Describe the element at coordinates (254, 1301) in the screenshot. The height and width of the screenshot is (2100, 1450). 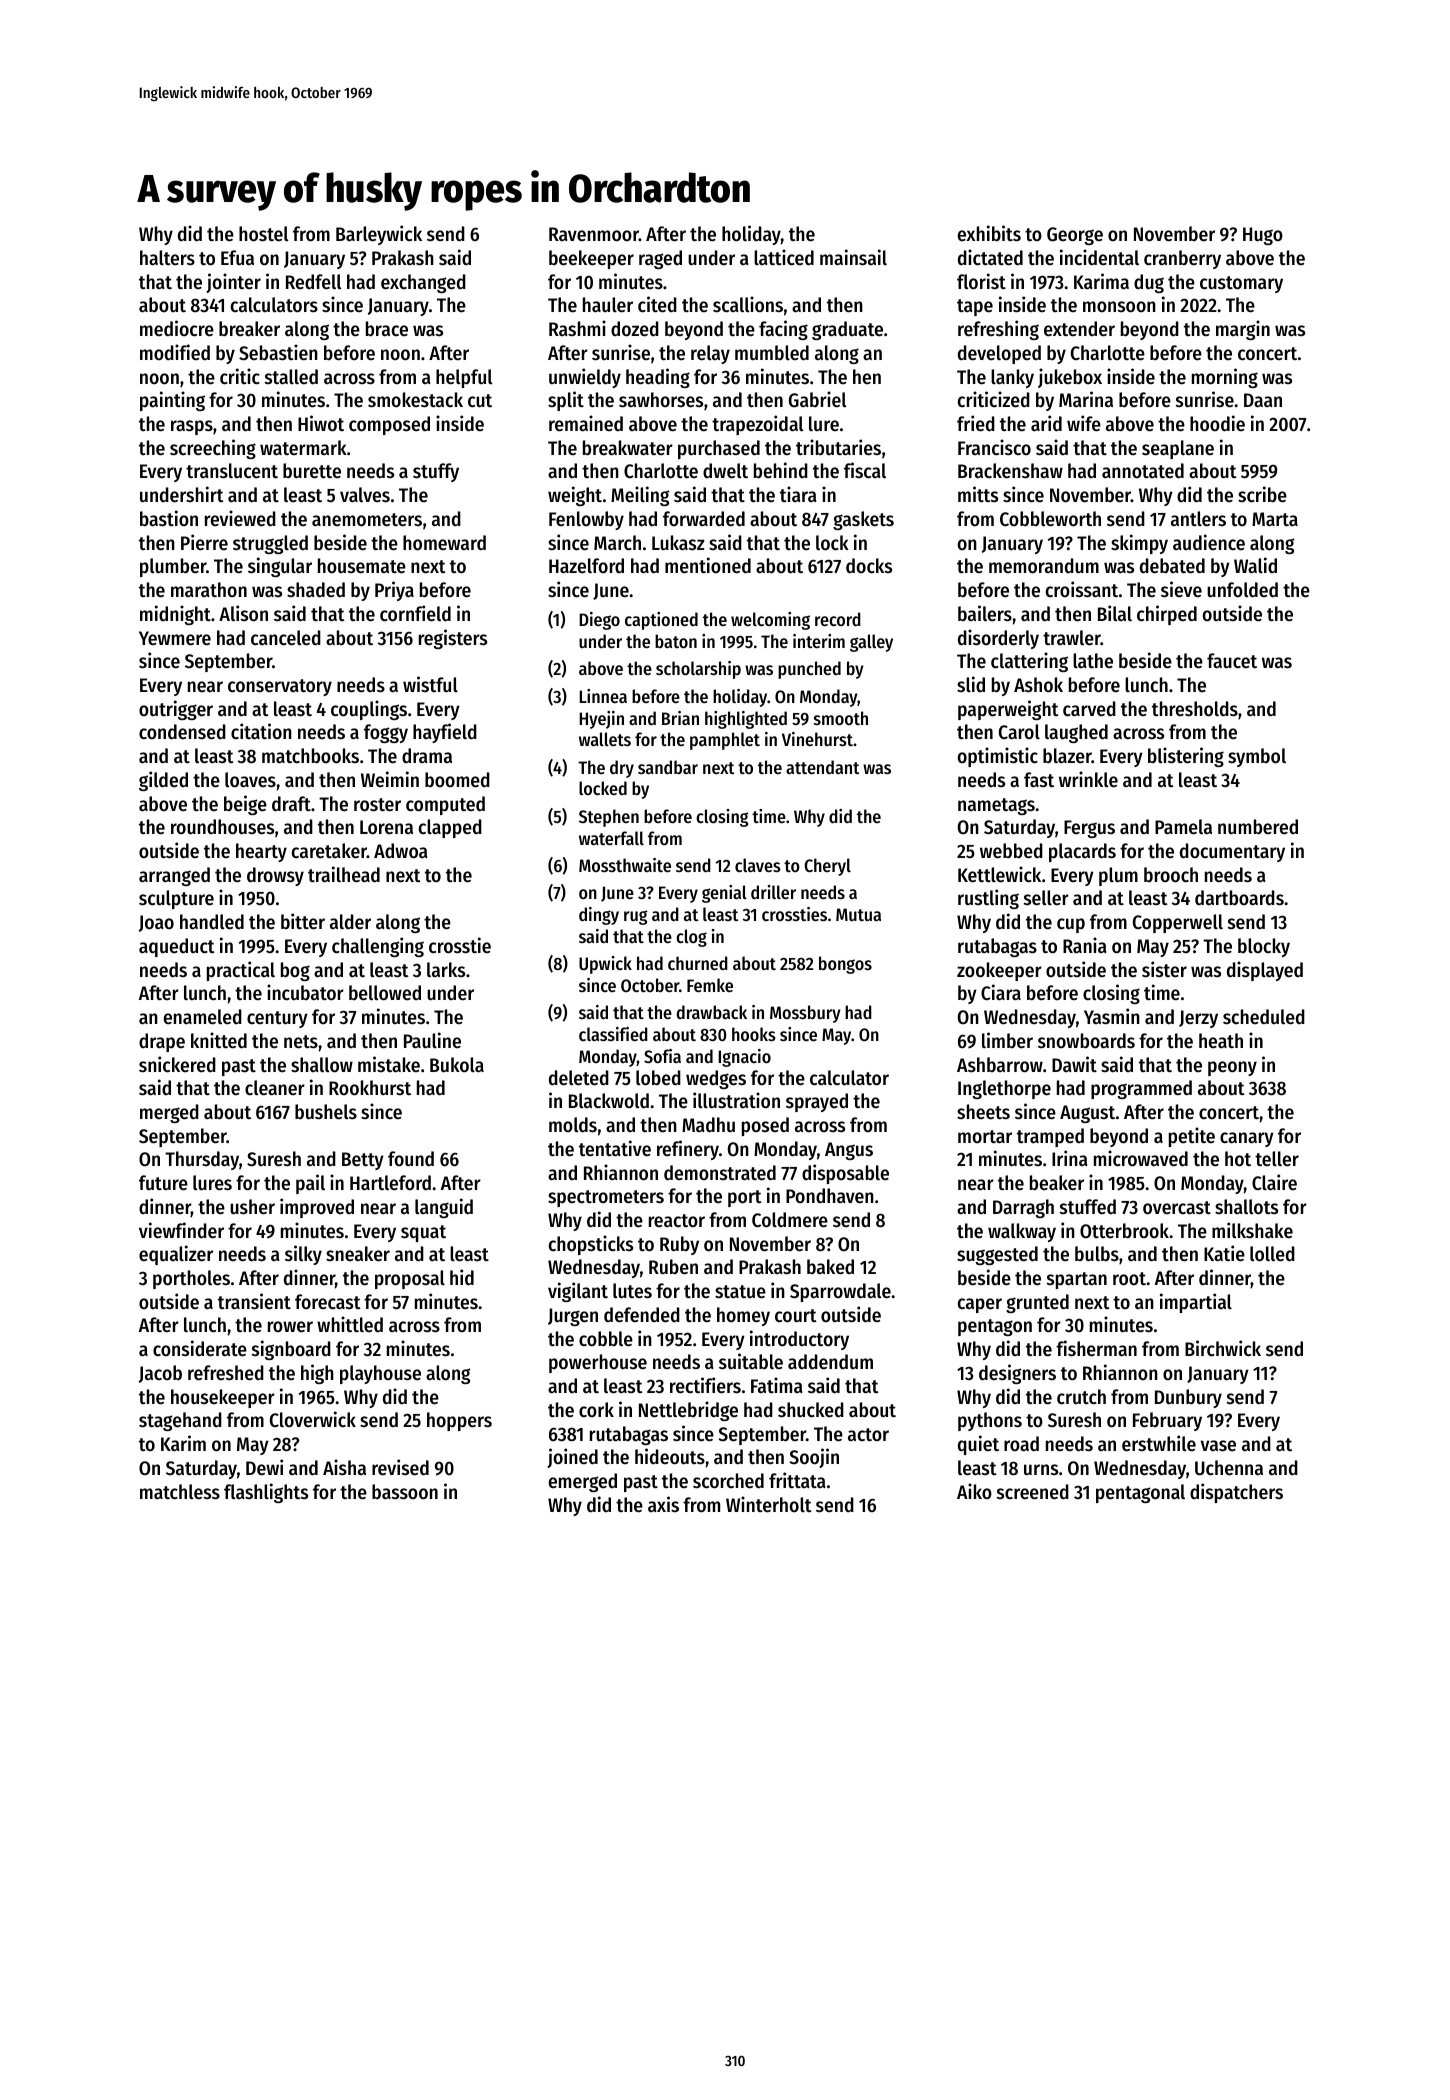
I see `transient` at that location.
